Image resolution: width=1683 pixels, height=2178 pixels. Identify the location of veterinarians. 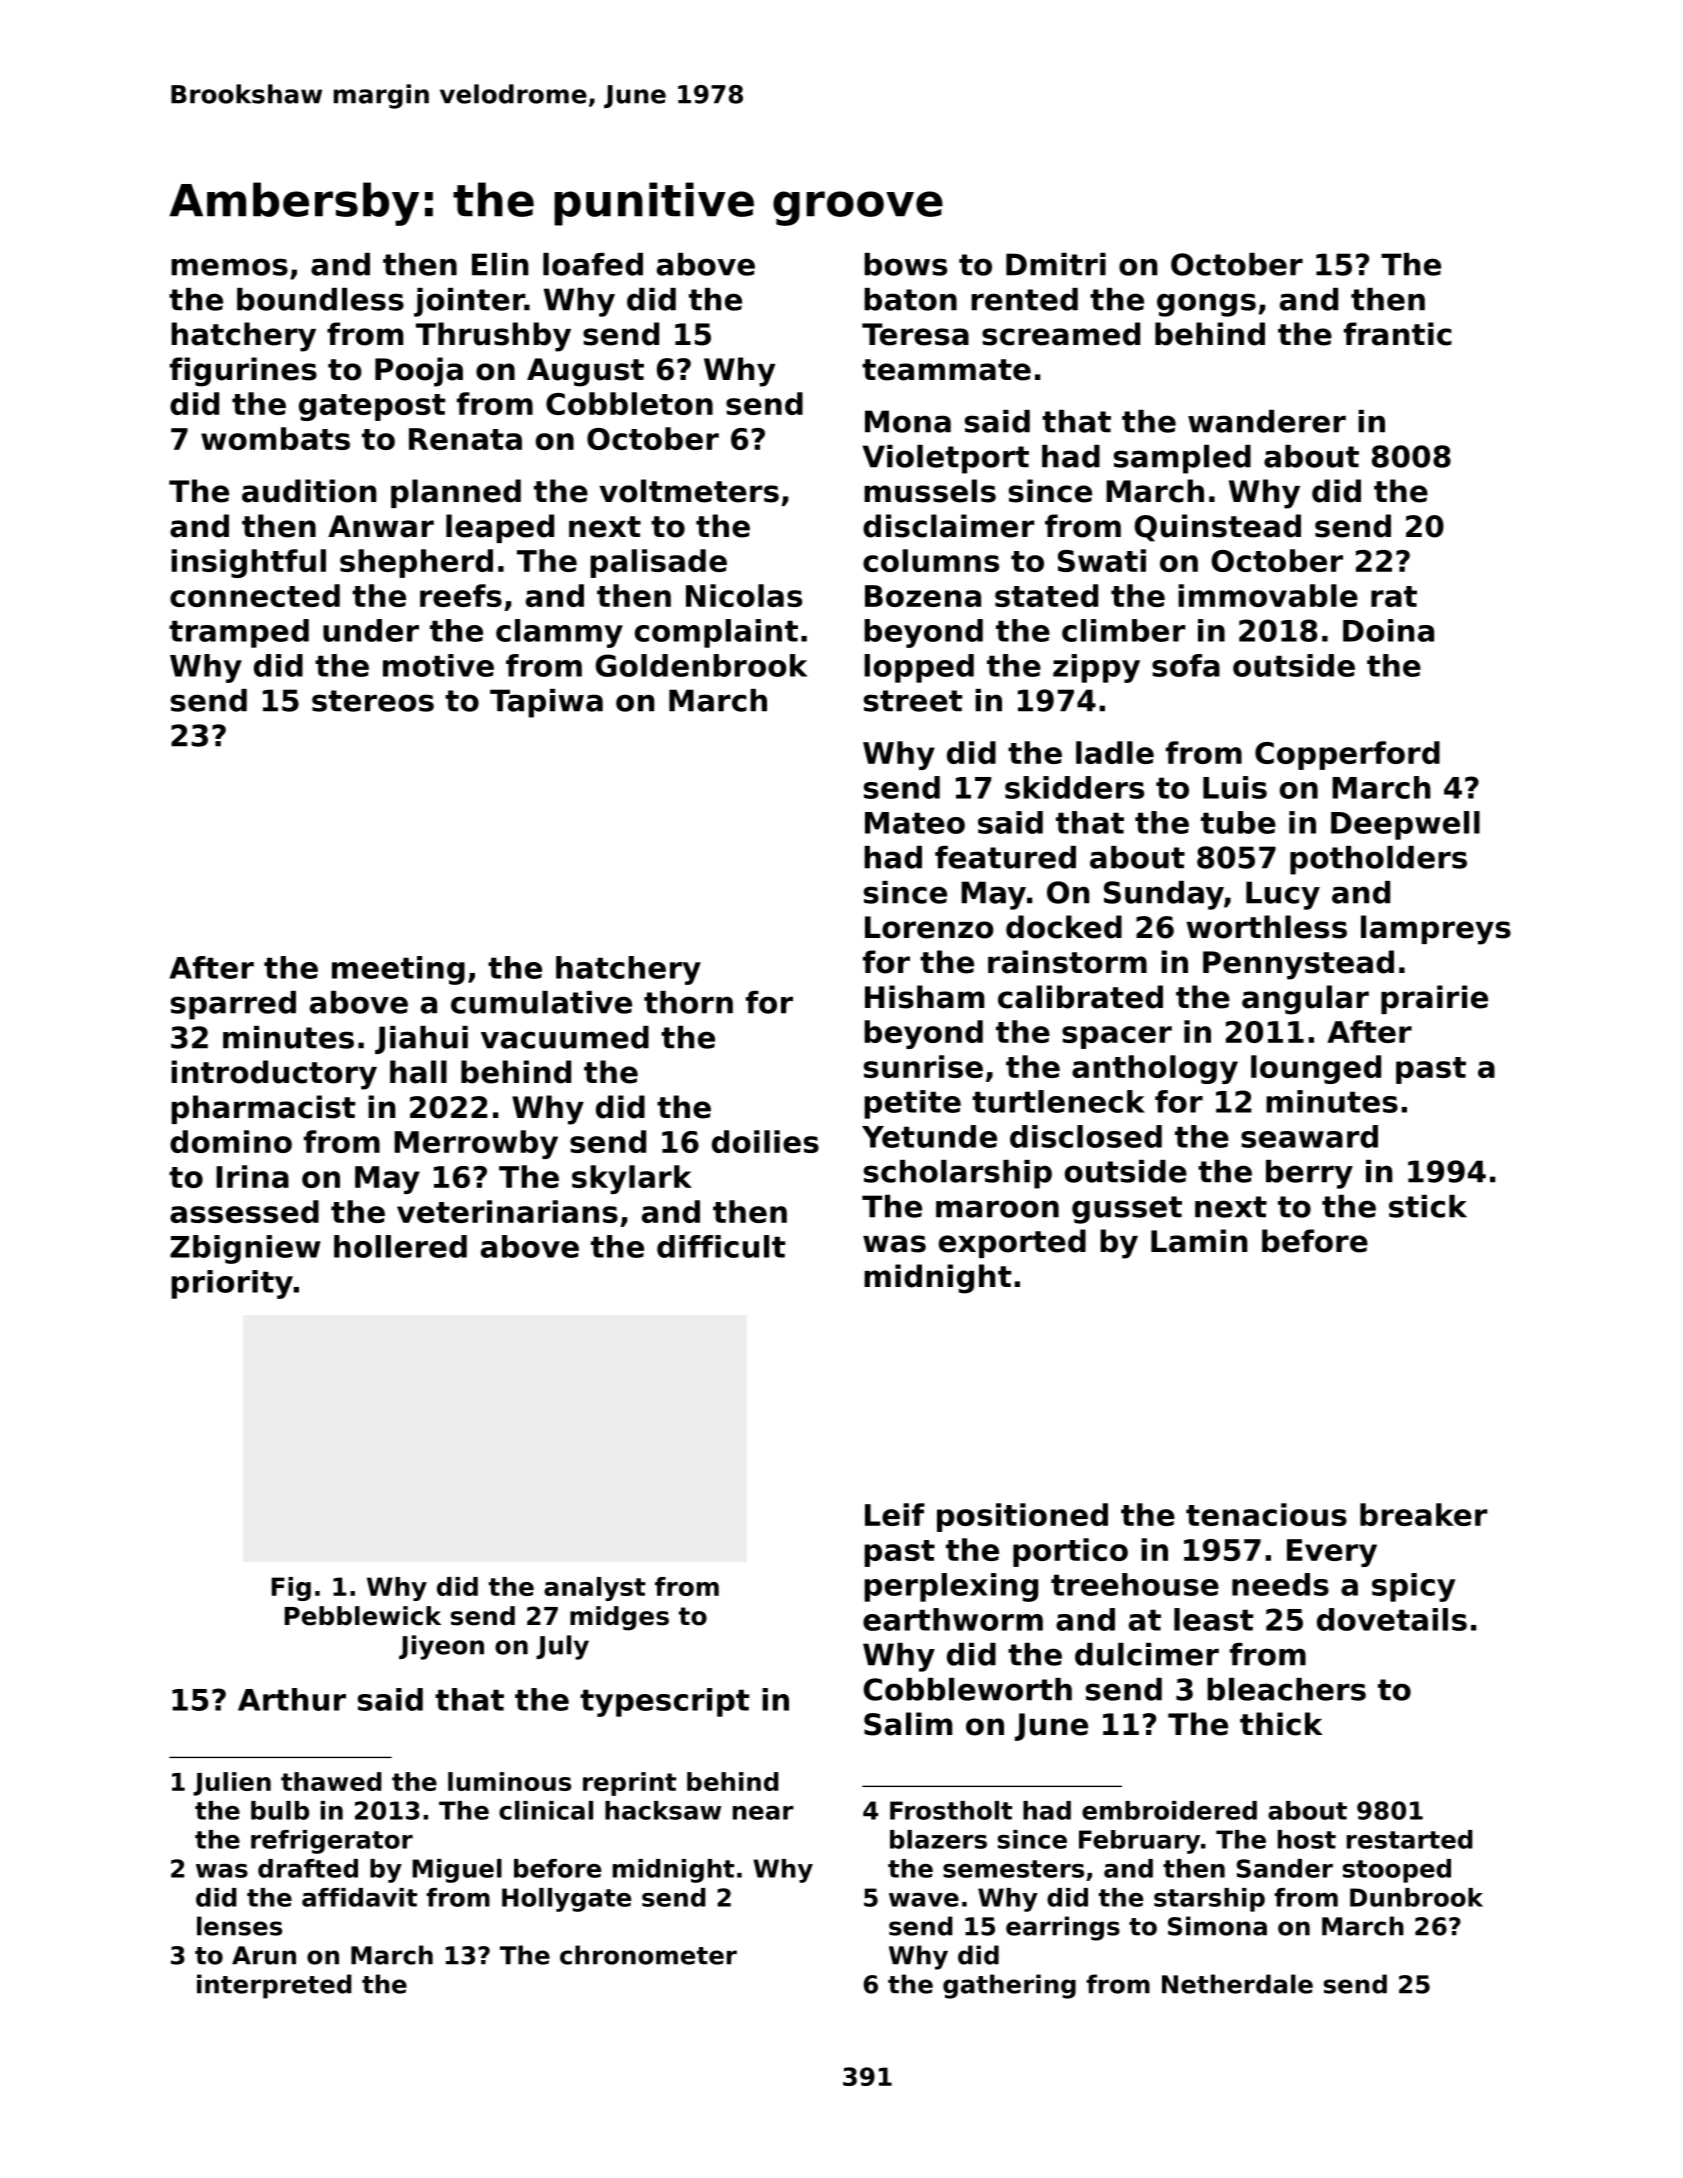
(507, 1211).
